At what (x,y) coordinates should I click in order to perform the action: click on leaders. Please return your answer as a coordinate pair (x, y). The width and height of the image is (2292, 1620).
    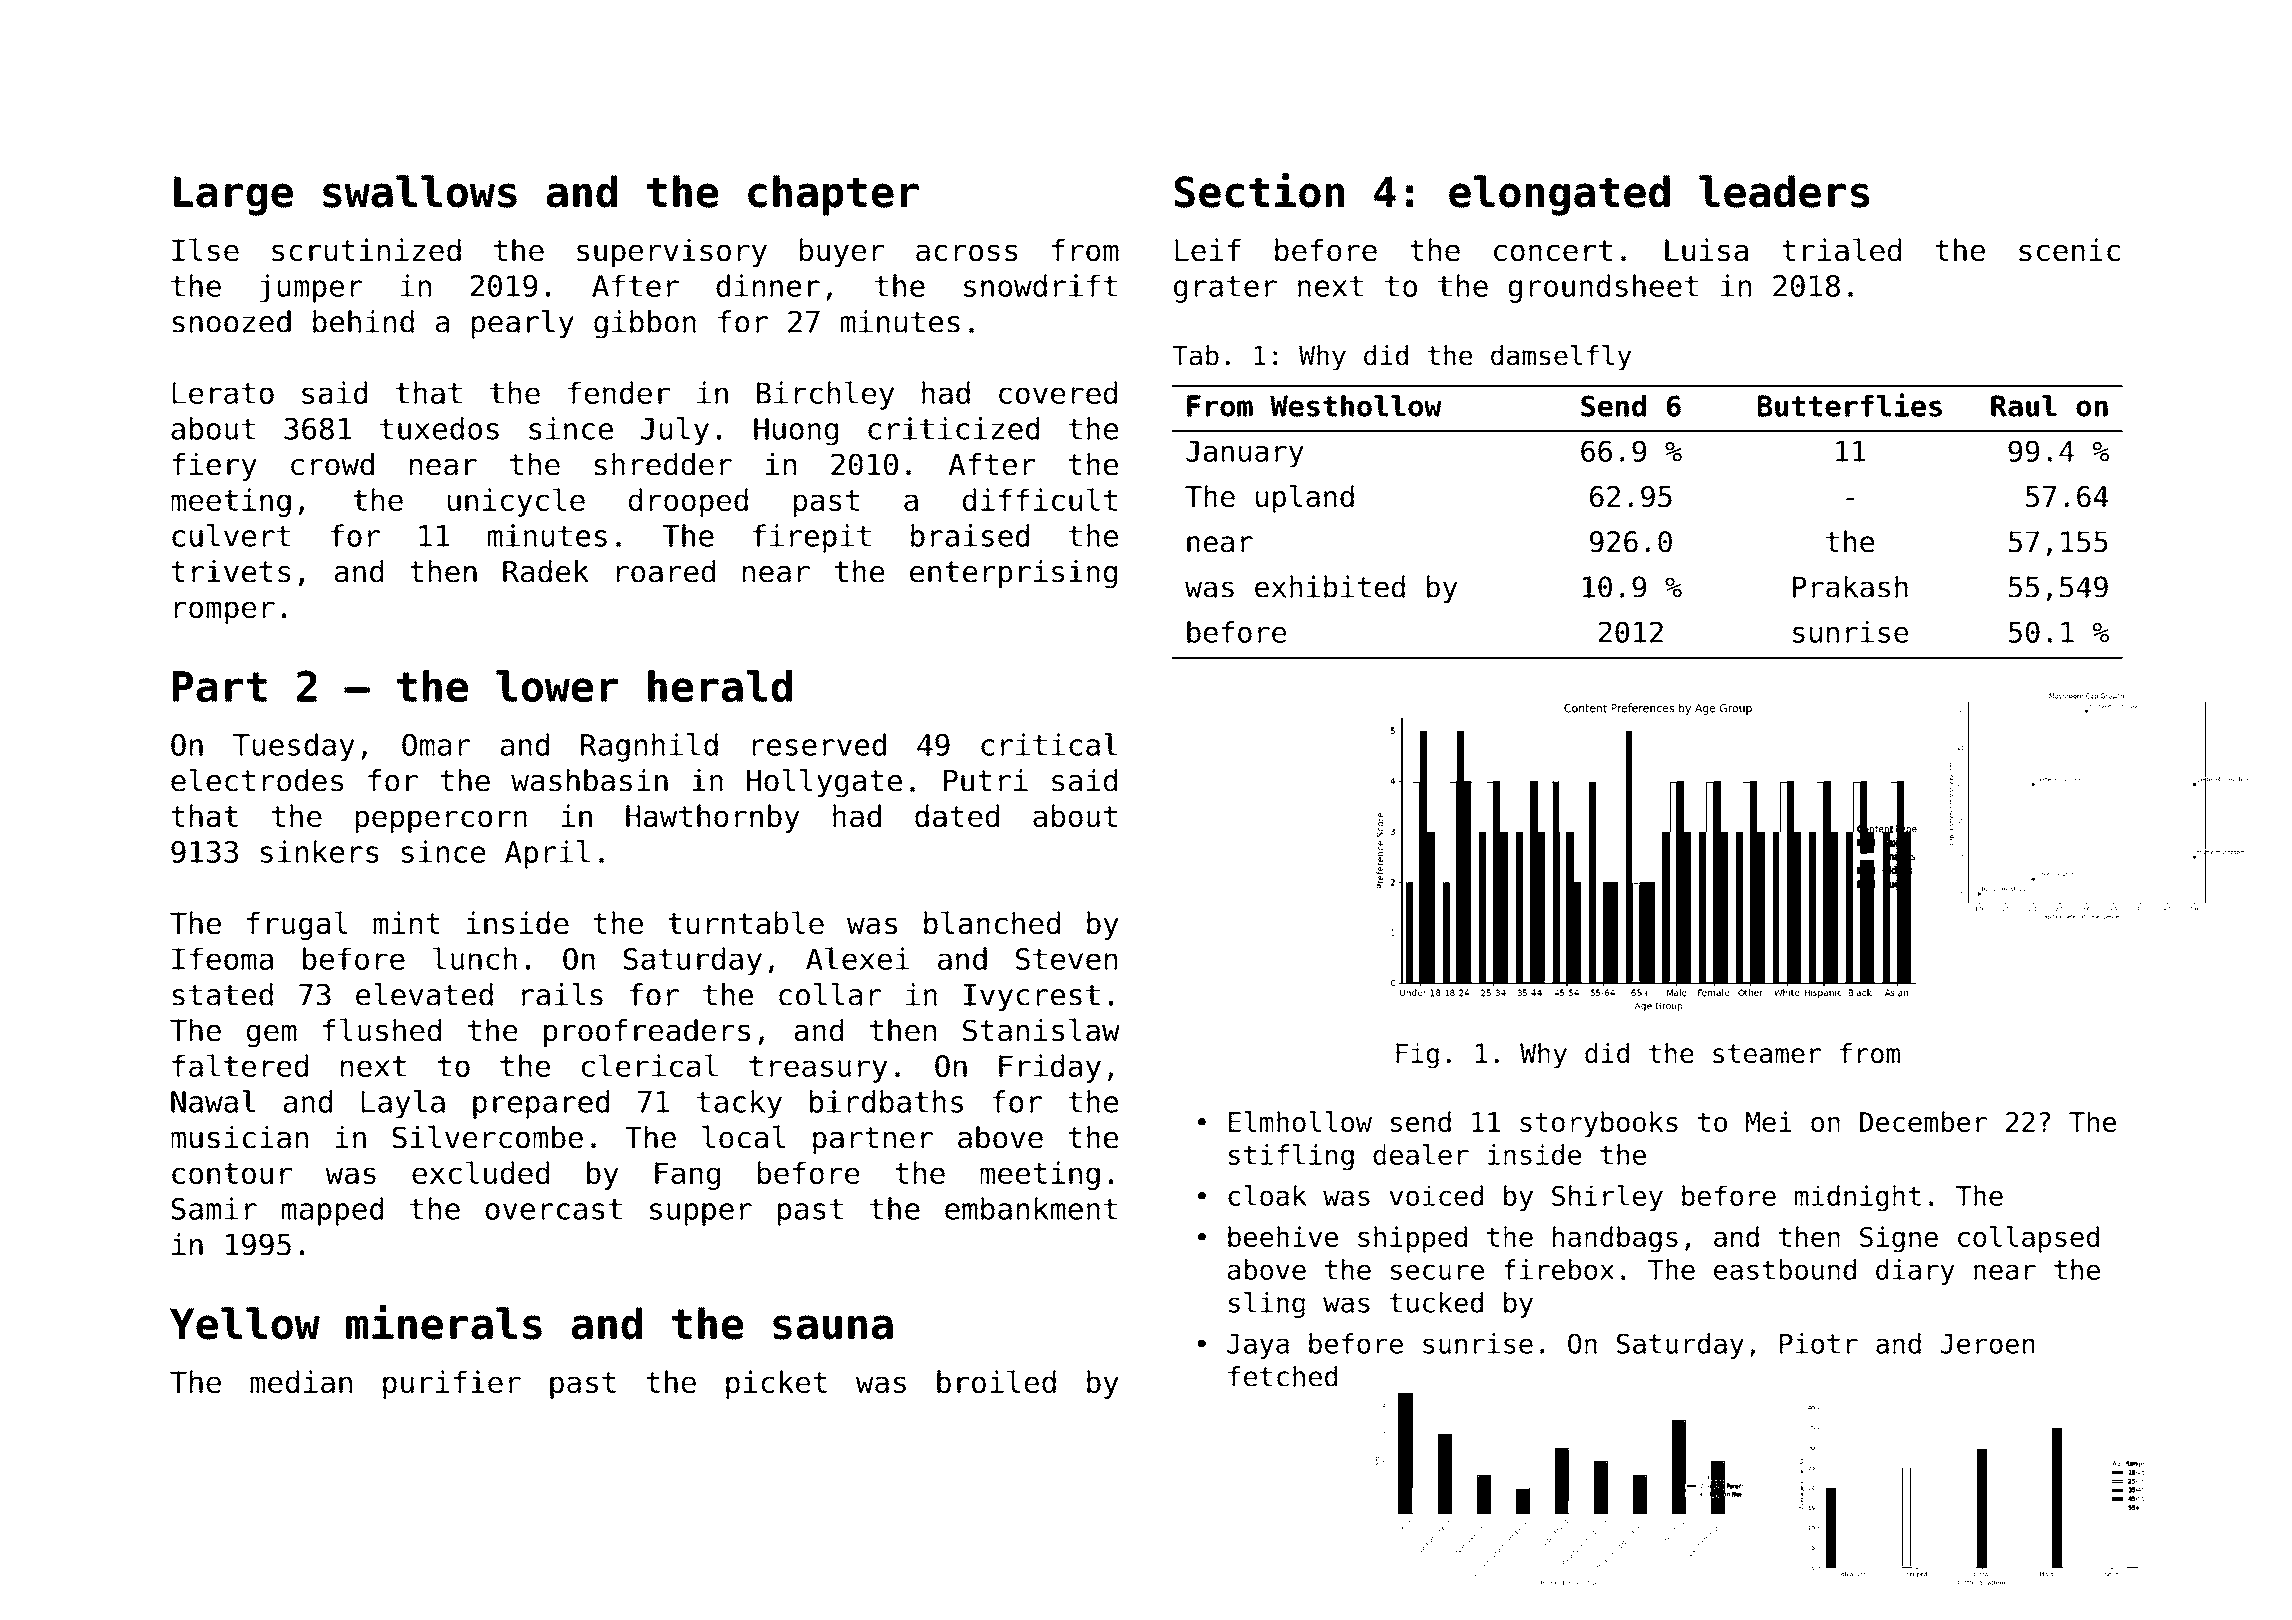
    Looking at the image, I should click on (1784, 191).
